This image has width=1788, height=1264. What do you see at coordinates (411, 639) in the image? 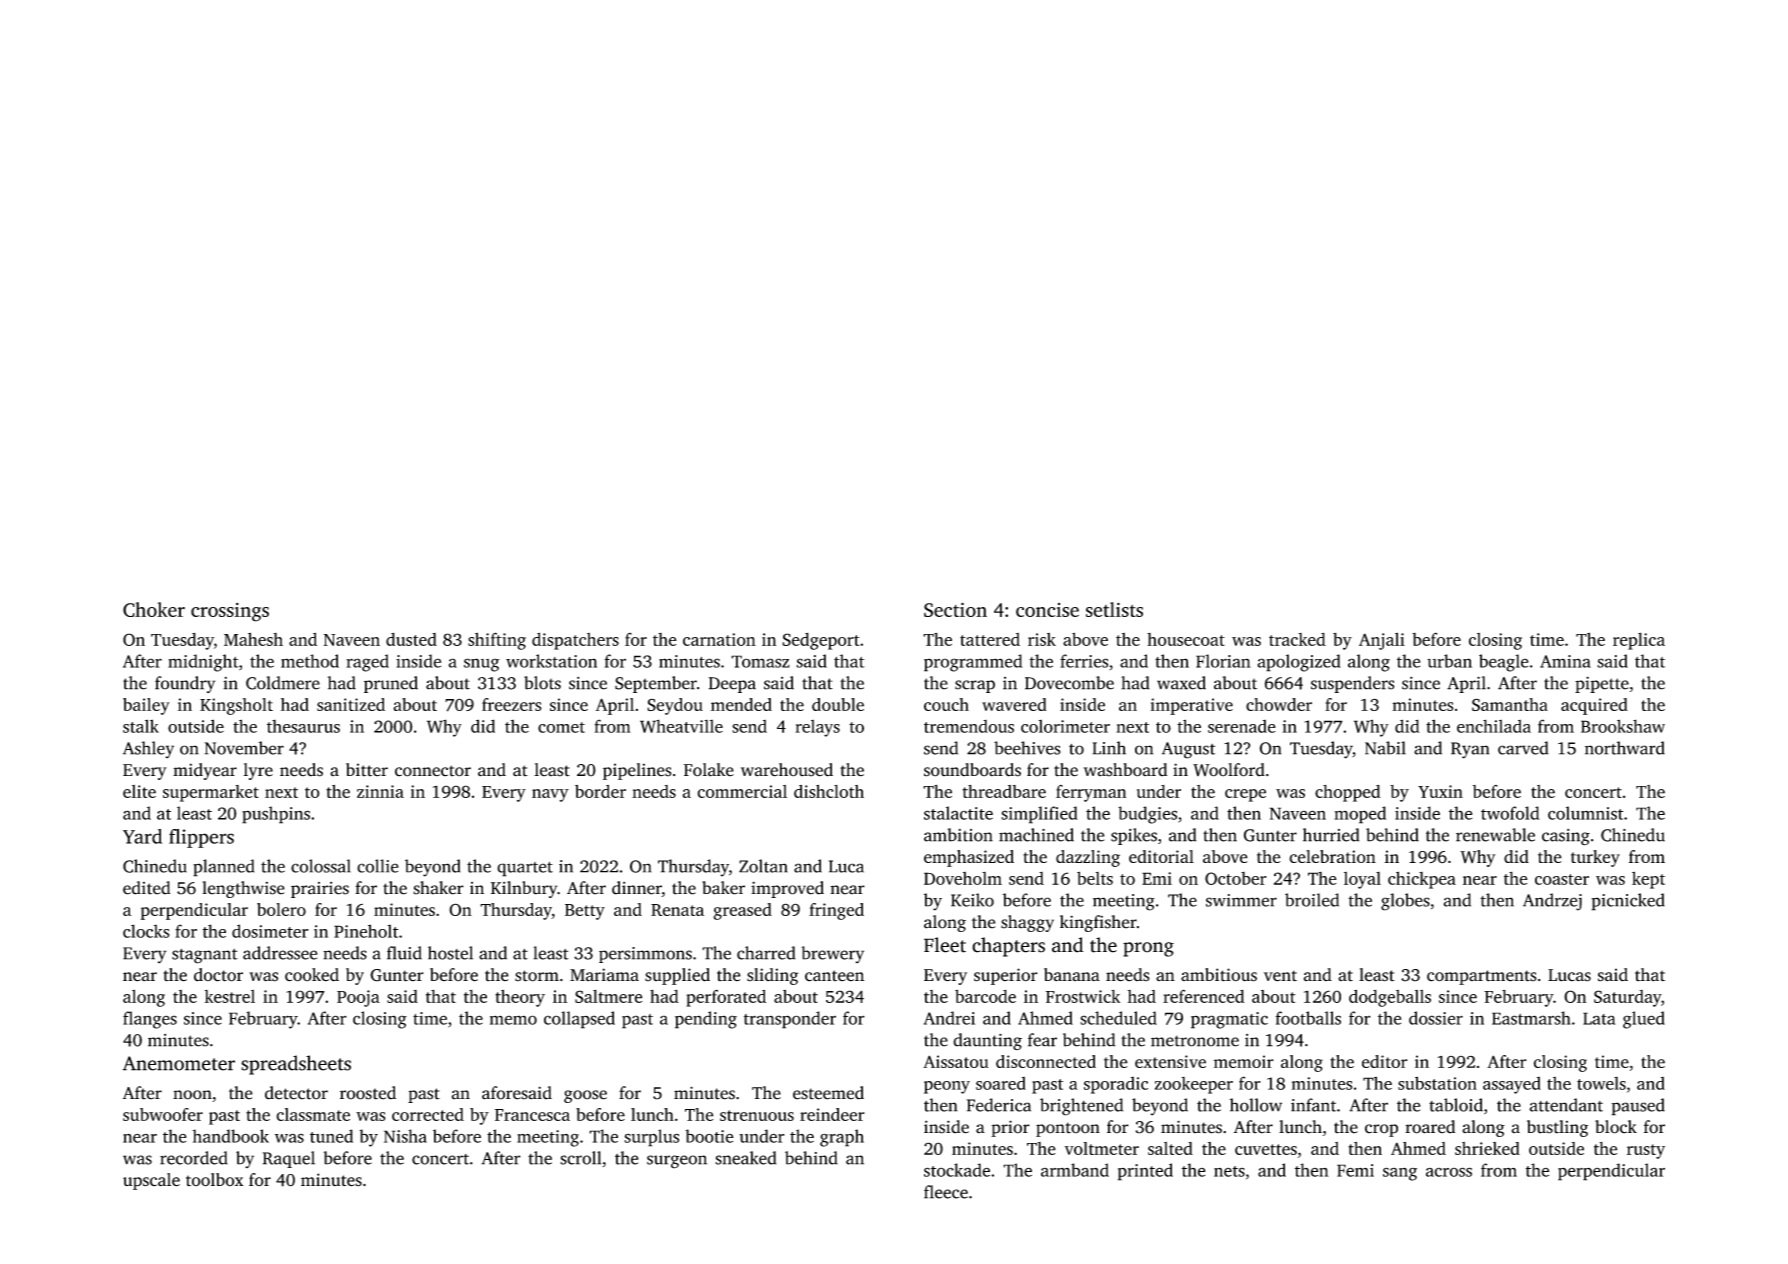
I see `dusted` at bounding box center [411, 639].
